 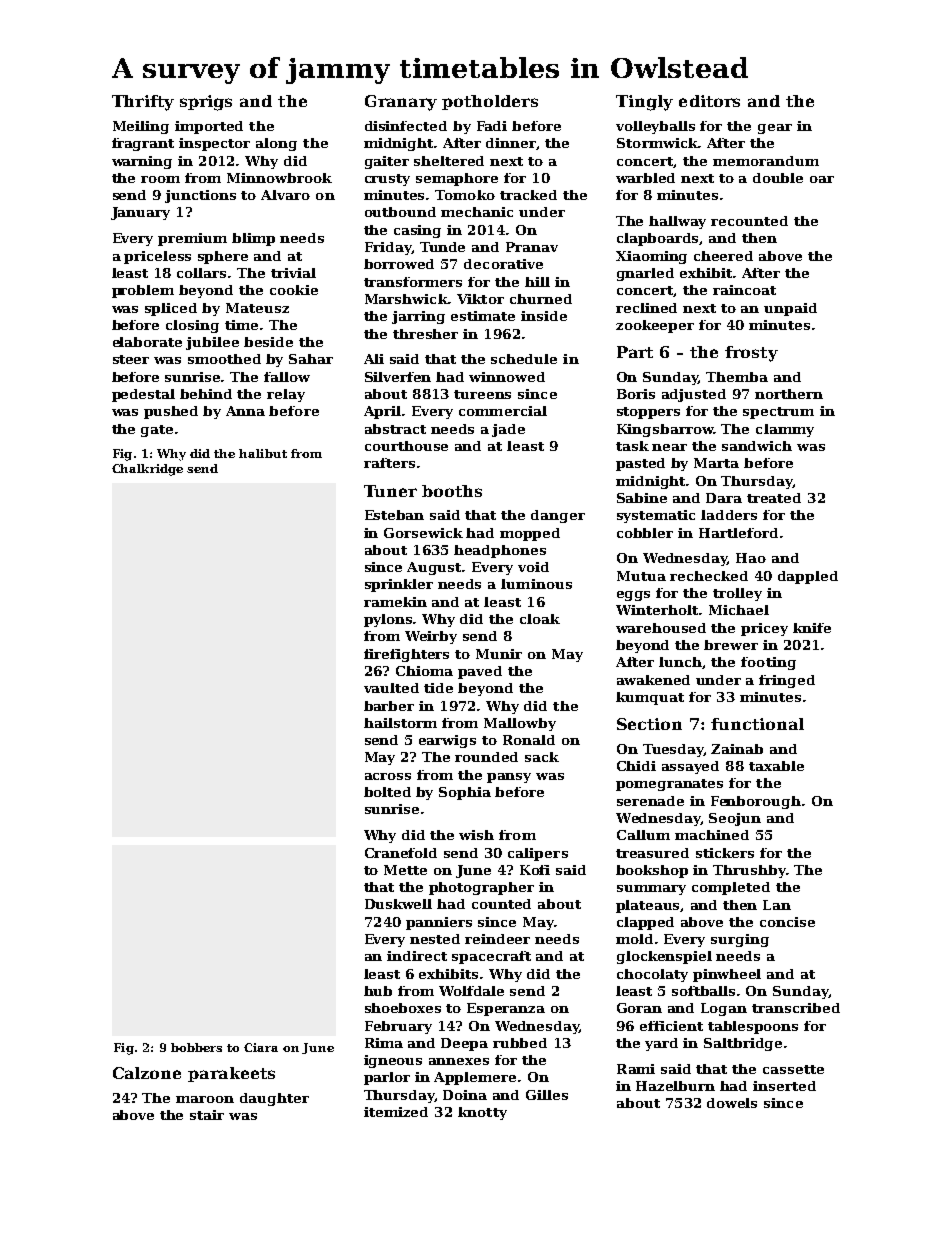 What do you see at coordinates (490, 102) in the screenshot?
I see `potholders` at bounding box center [490, 102].
